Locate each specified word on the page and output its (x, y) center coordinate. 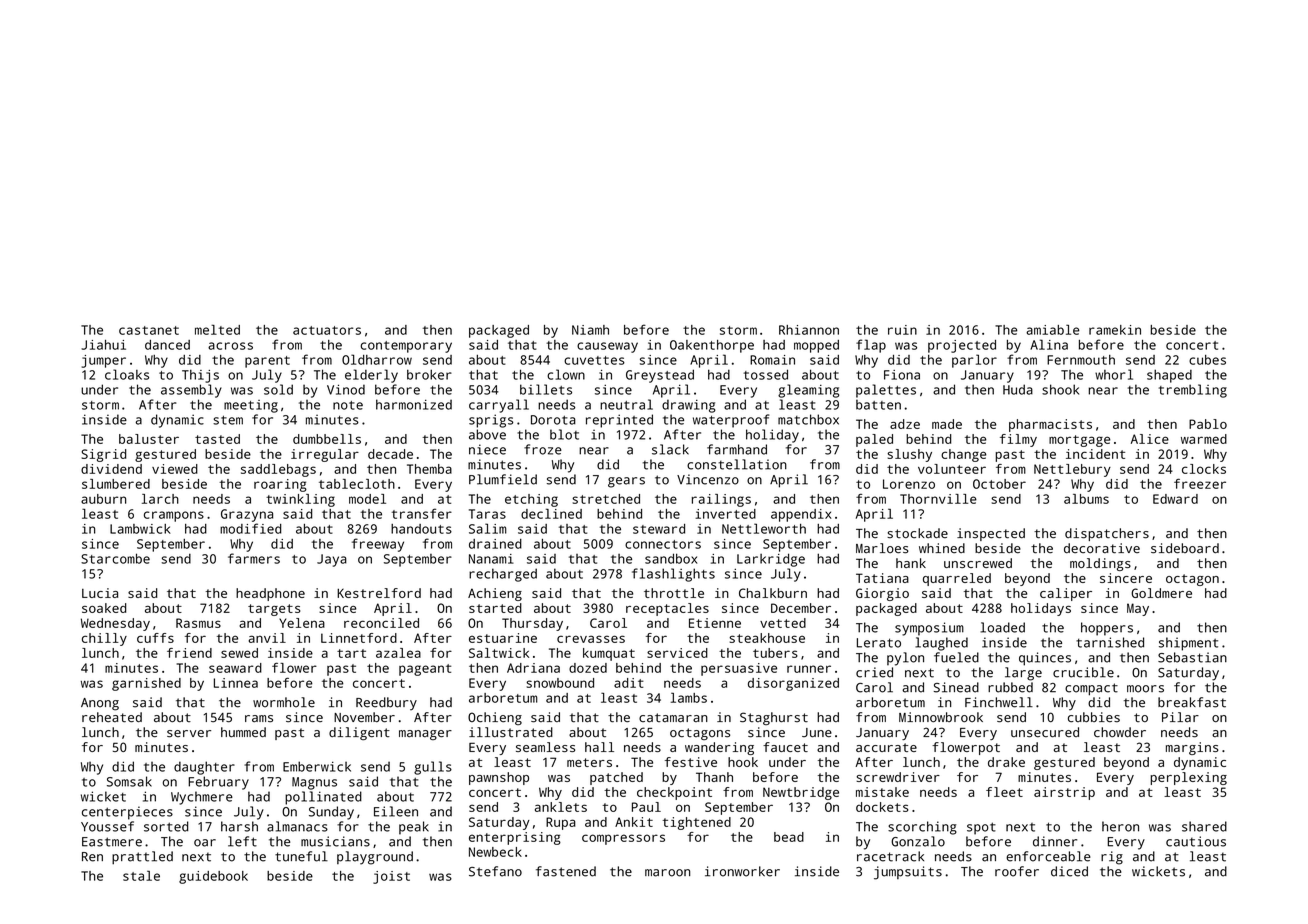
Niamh (590, 330)
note (348, 405)
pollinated (323, 798)
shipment (1188, 644)
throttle (674, 593)
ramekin (1115, 330)
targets (274, 610)
